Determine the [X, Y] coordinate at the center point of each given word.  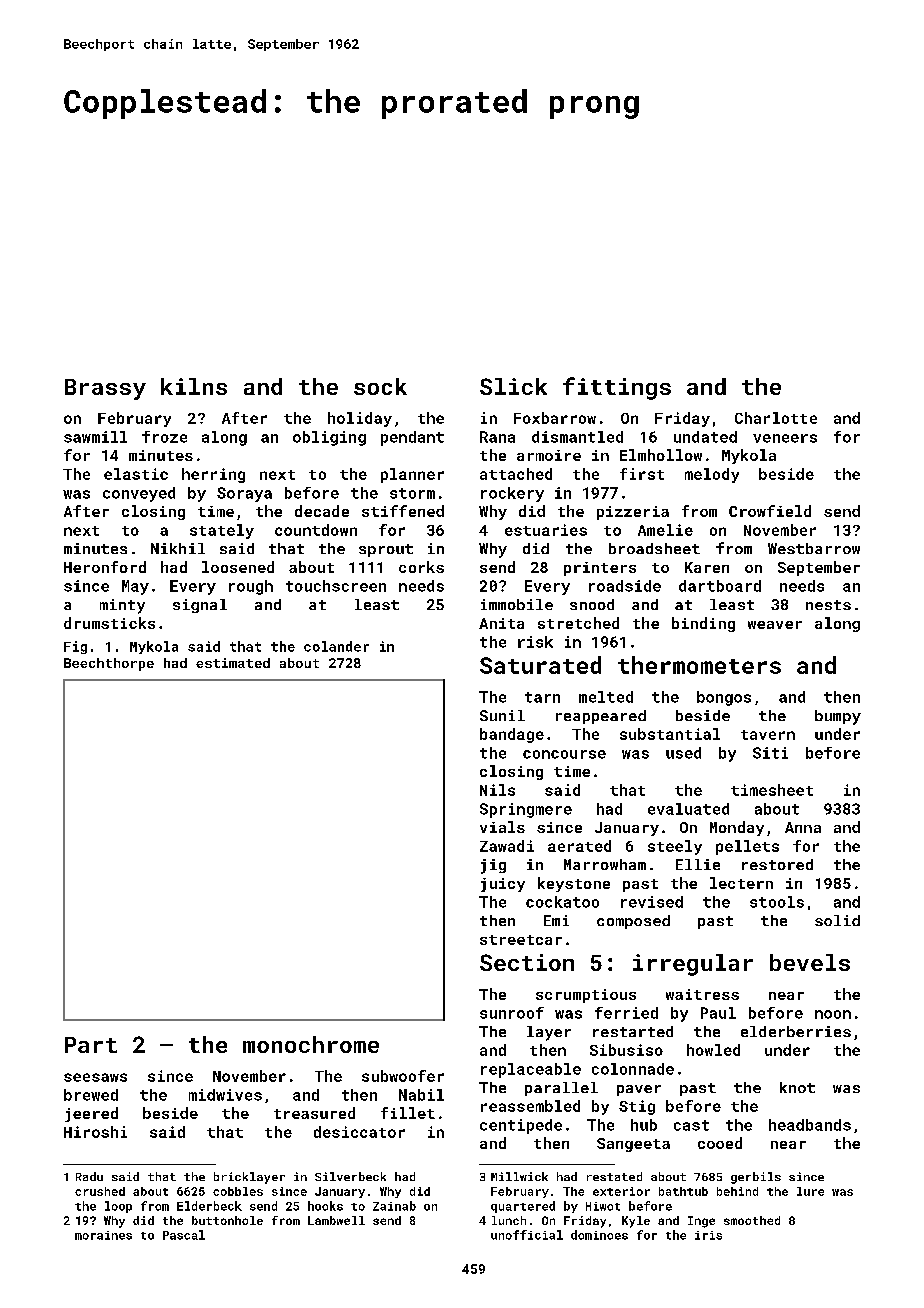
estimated [233, 663]
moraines [103, 1235]
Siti [770, 753]
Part [91, 1045]
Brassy [105, 389]
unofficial [527, 1235]
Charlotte [776, 418]
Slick [513, 386]
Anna [803, 827]
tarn [542, 697]
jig [493, 866]
